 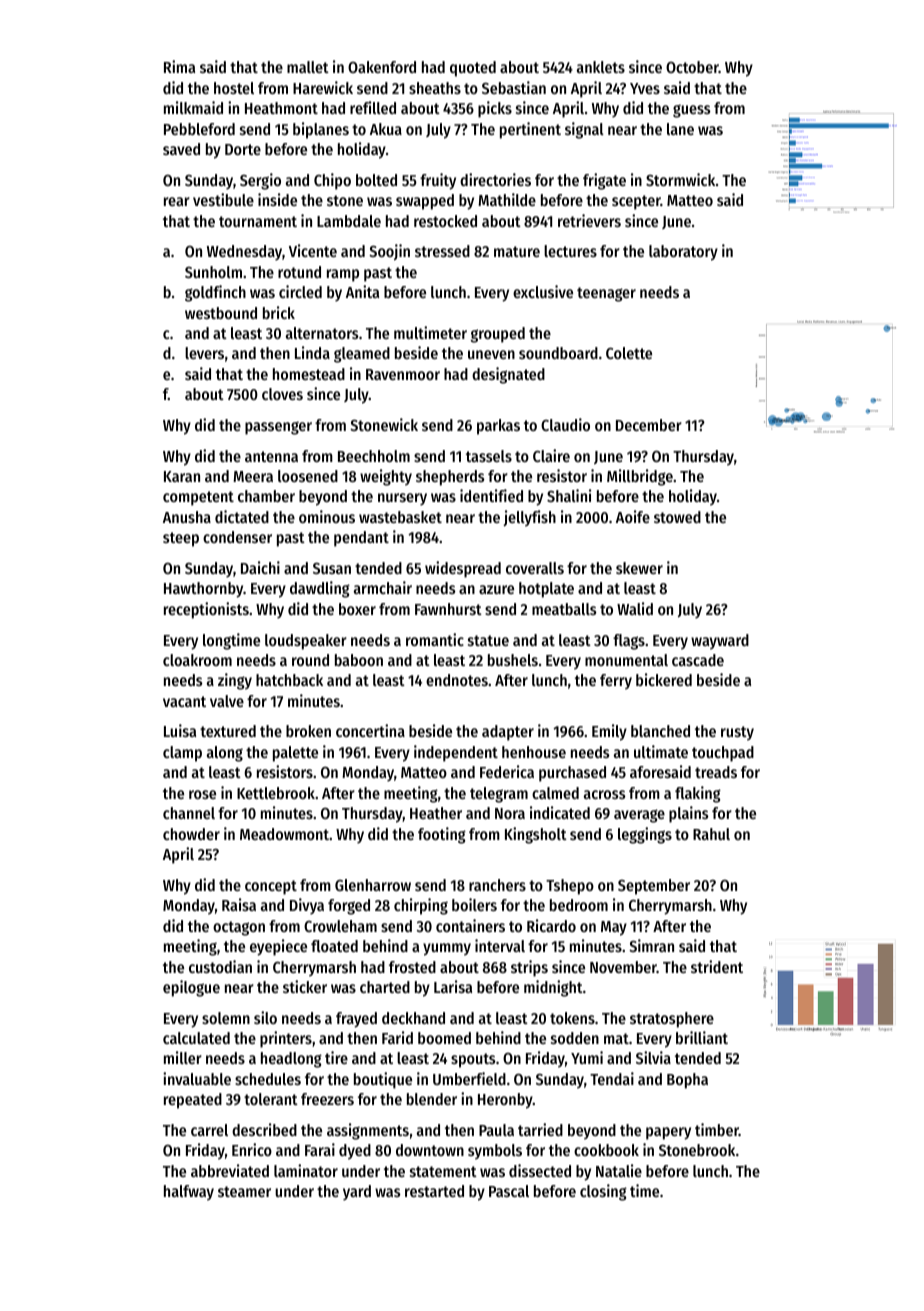 I want to click on mallet, so click(x=308, y=67).
